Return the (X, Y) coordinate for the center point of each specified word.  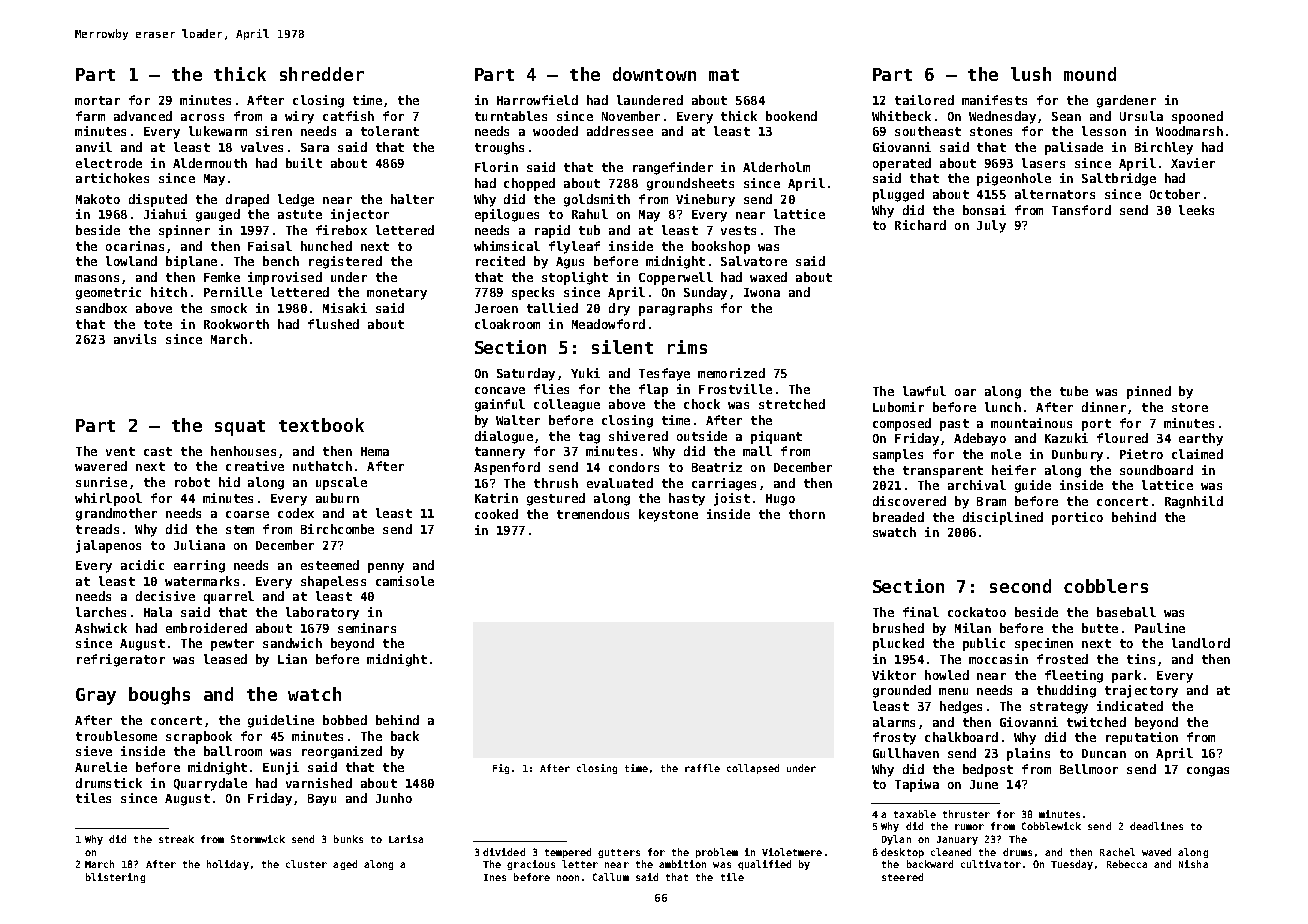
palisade (1074, 148)
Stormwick (258, 839)
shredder (322, 74)
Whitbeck (901, 116)
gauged (218, 215)
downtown (654, 74)
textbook (321, 425)
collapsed (753, 769)
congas (1208, 772)
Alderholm (776, 167)
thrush (556, 483)
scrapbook (199, 737)
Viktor (894, 675)
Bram (991, 501)
